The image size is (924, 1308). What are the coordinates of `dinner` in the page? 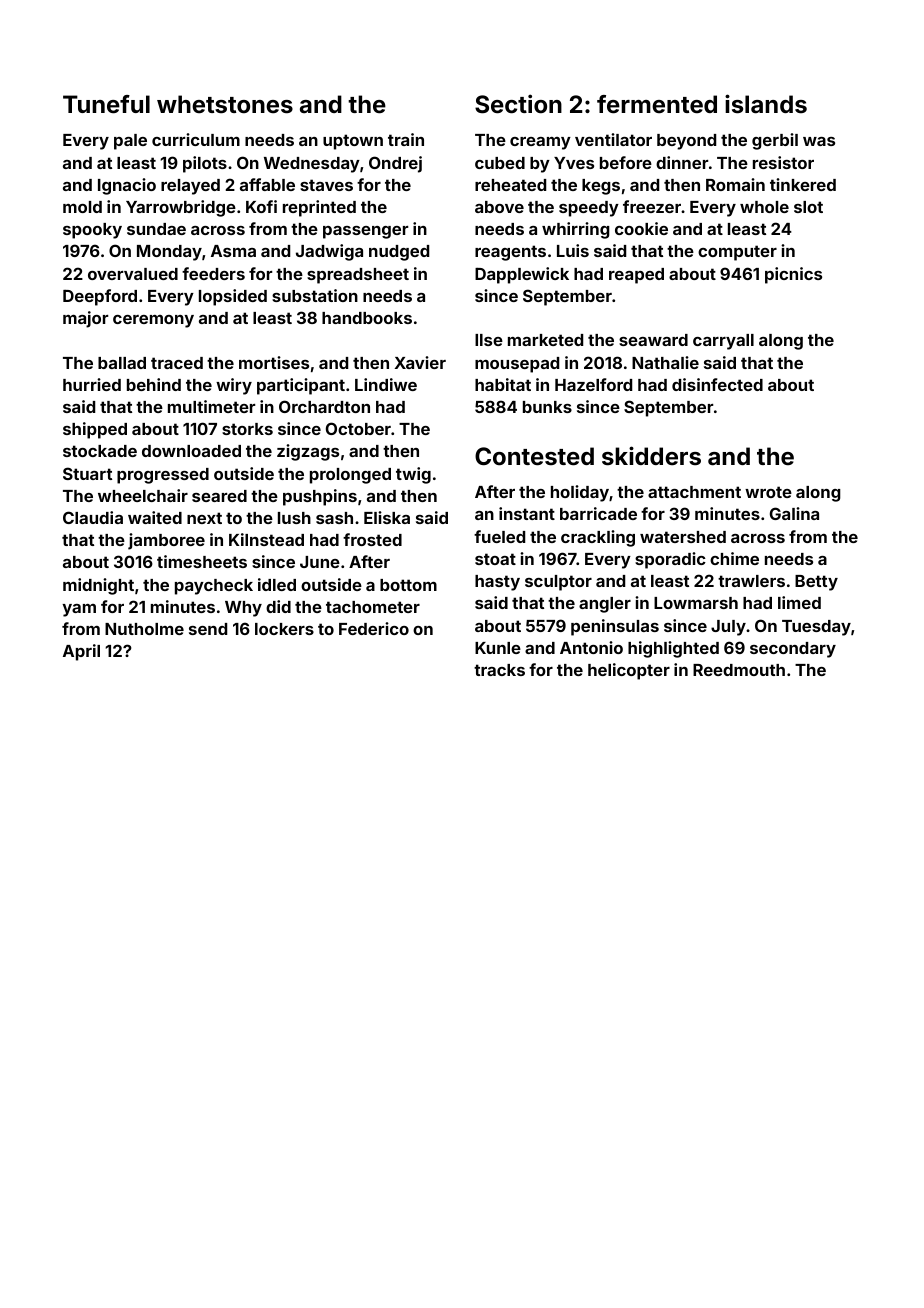 It's located at (682, 162).
